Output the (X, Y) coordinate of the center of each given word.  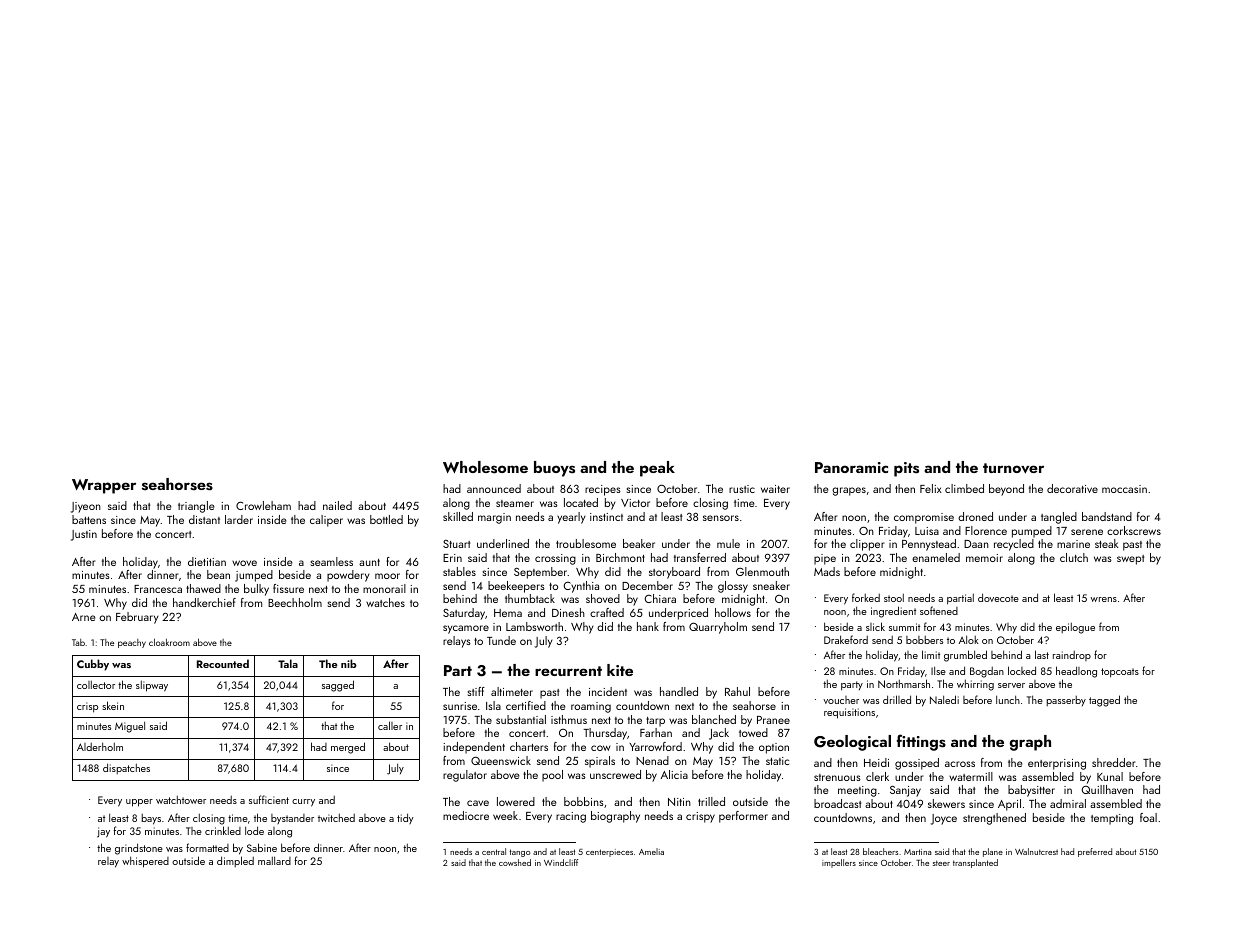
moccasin (1124, 489)
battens (89, 519)
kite (620, 670)
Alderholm (100, 746)
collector (96, 685)
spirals (600, 762)
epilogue (1075, 628)
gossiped (917, 764)
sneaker (771, 585)
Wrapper (104, 486)
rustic (742, 489)
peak (657, 469)
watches (385, 602)
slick (875, 626)
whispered (145, 862)
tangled (1059, 518)
